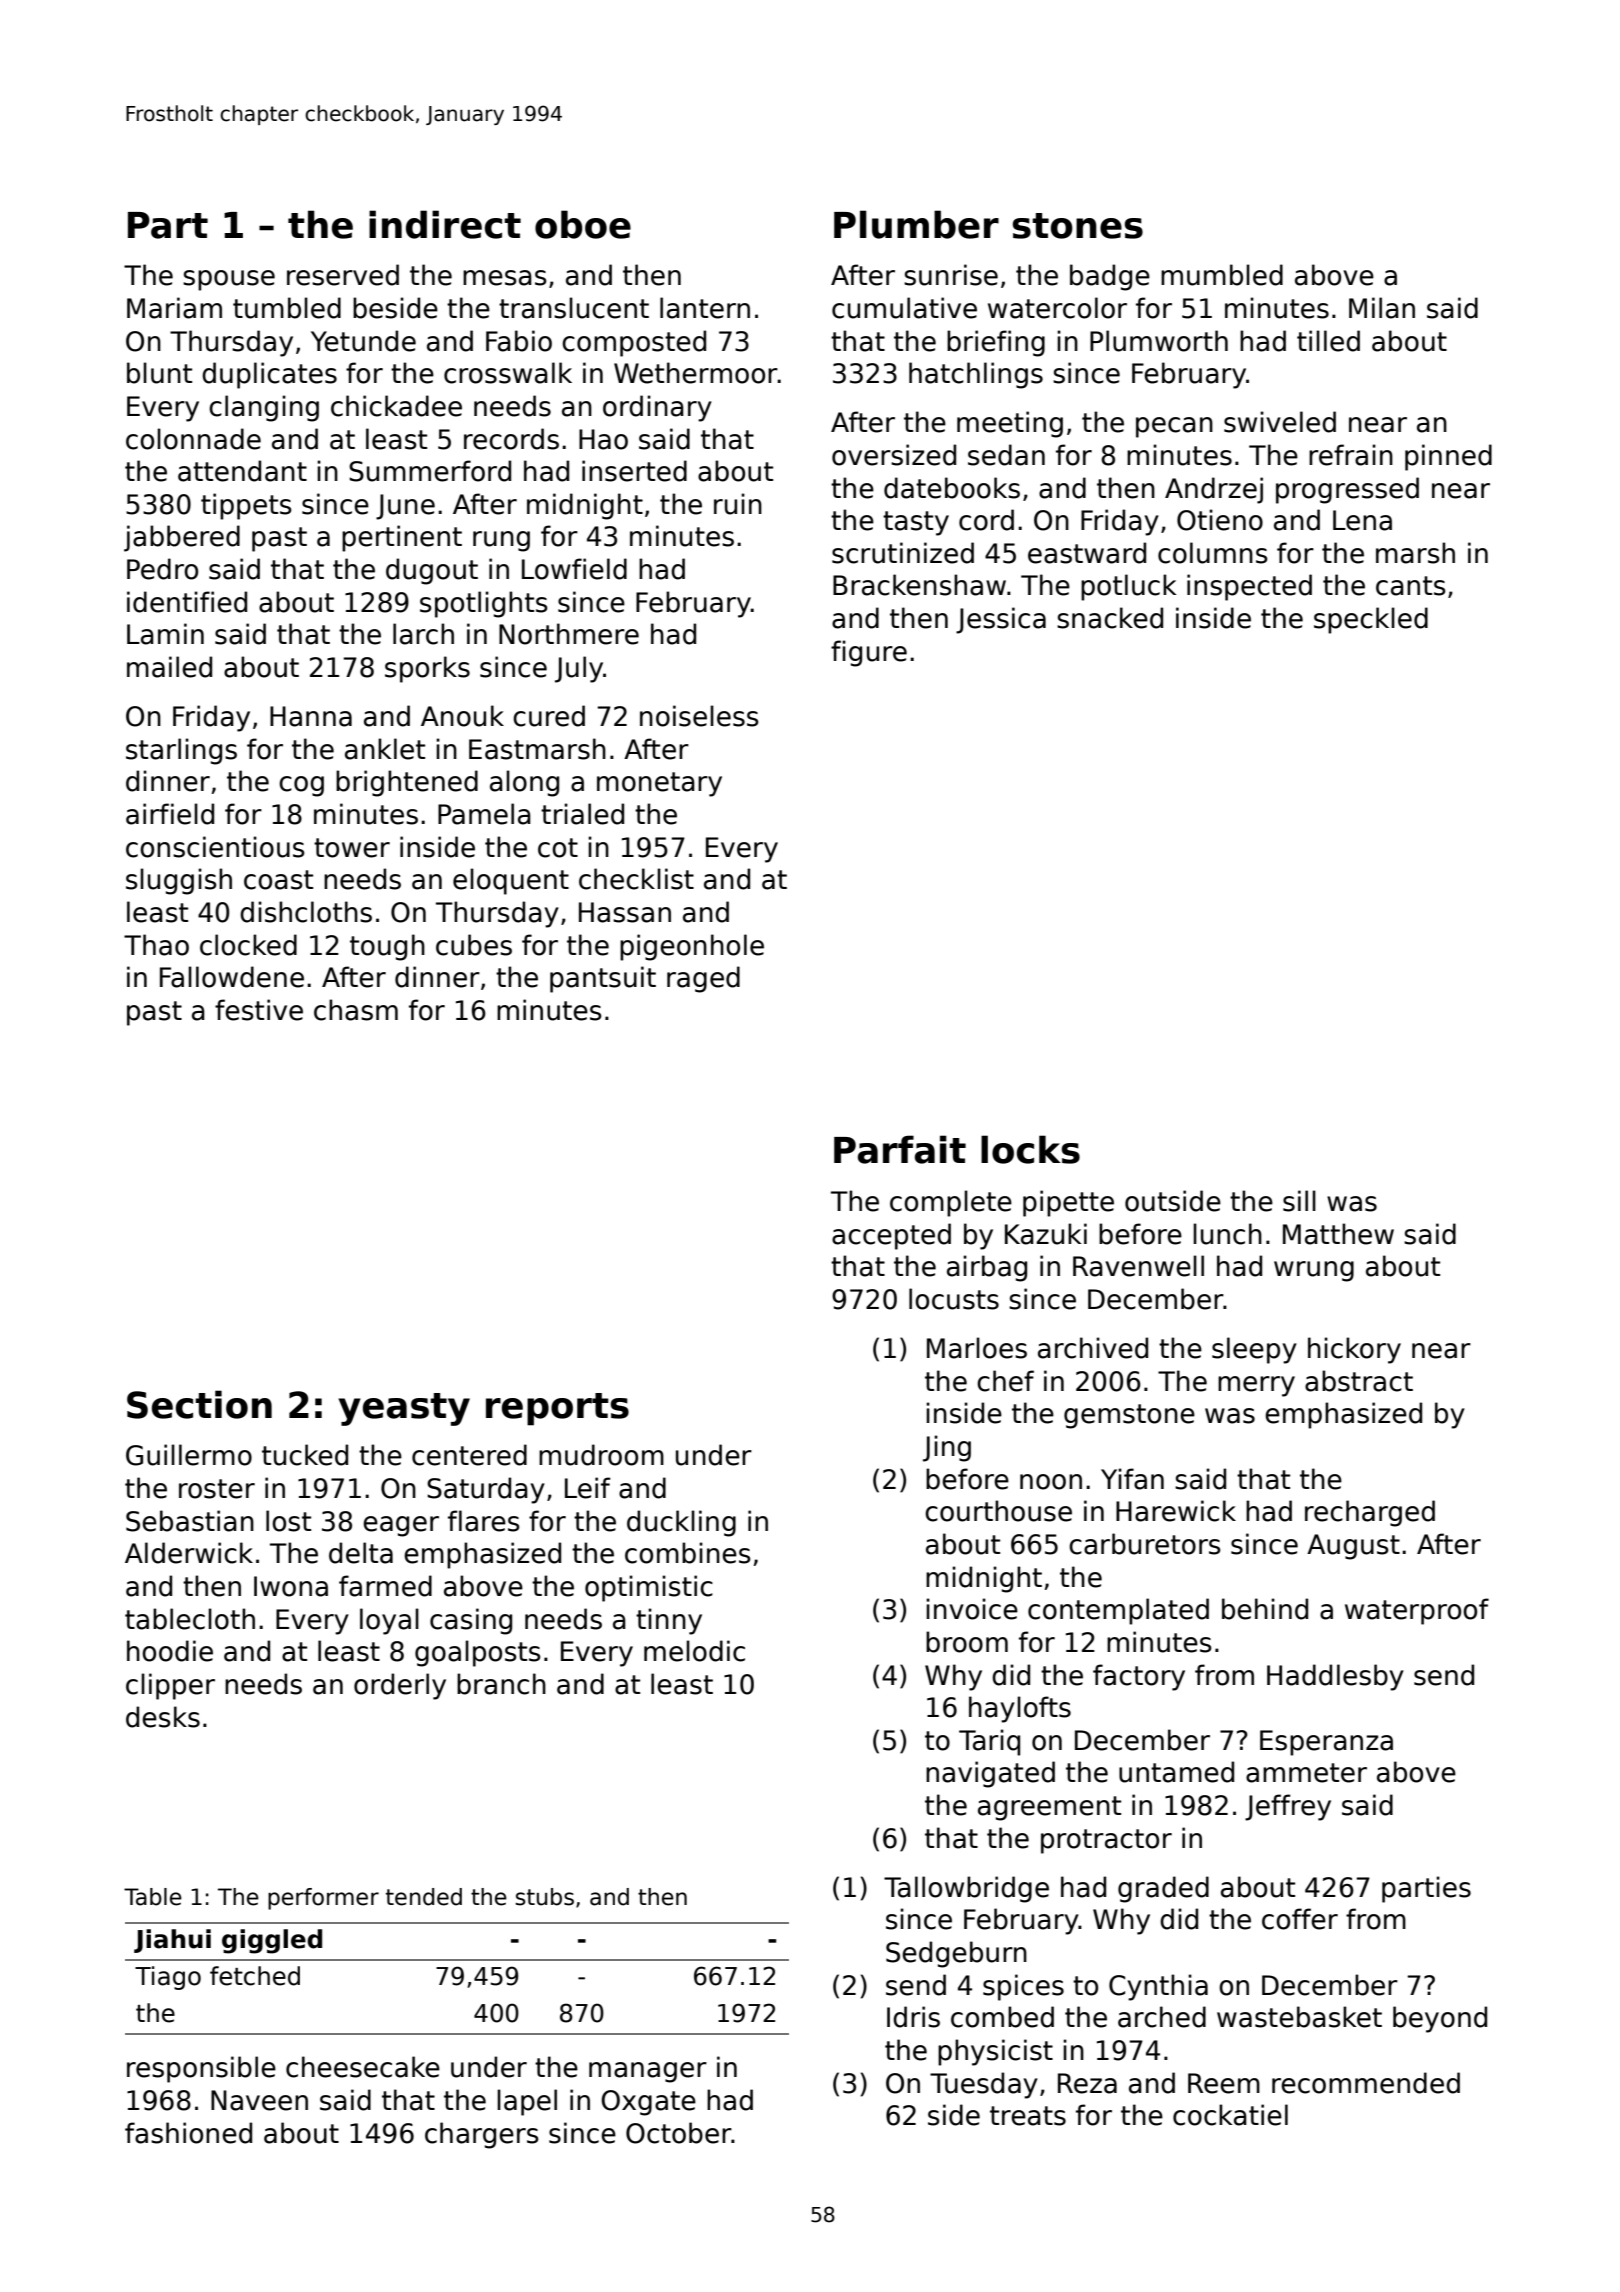 The height and width of the screenshot is (2292, 1620). What do you see at coordinates (1001, 620) in the screenshot?
I see `Jessica` at bounding box center [1001, 620].
